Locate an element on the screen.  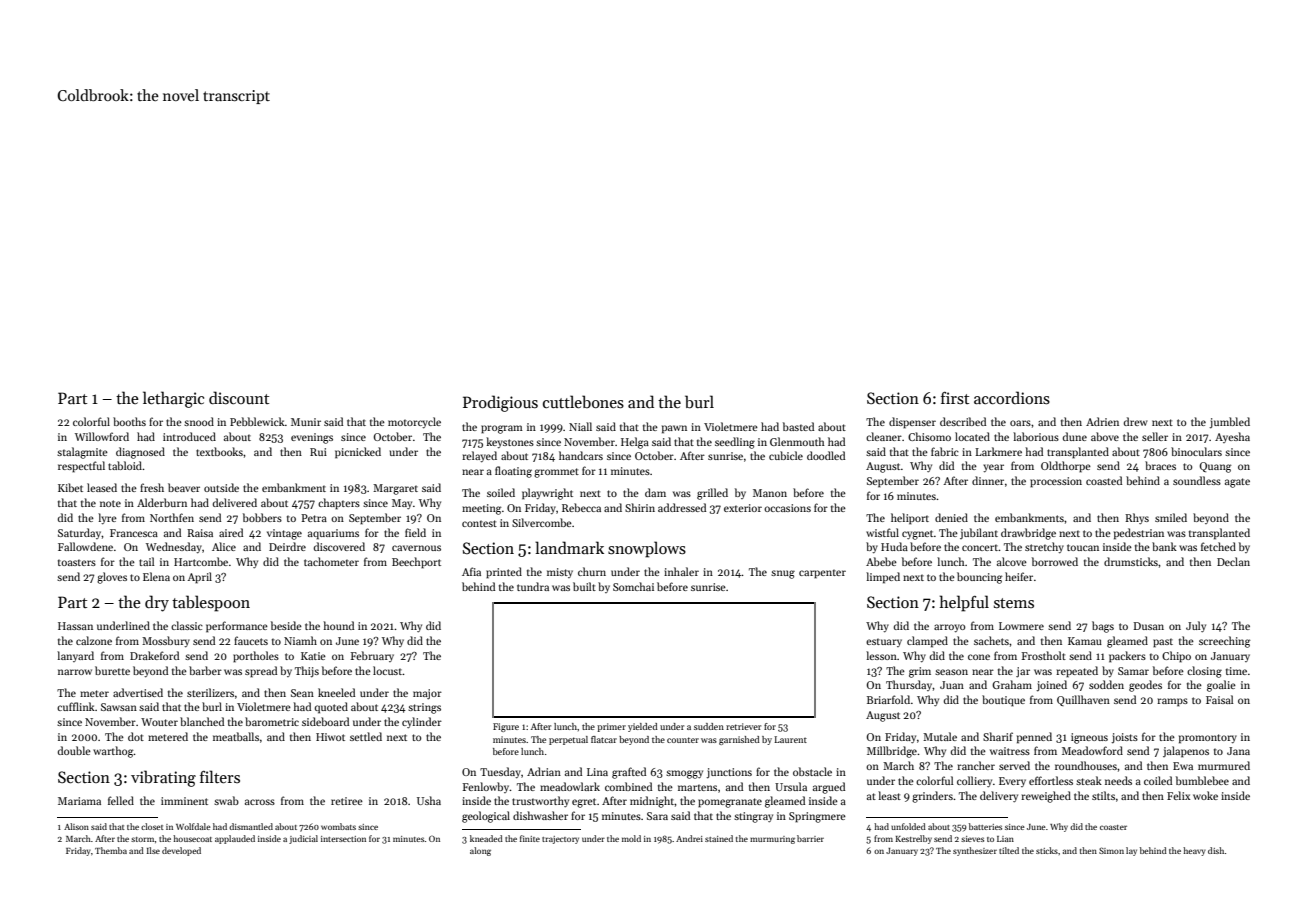
Lowmere is located at coordinates (1021, 626).
